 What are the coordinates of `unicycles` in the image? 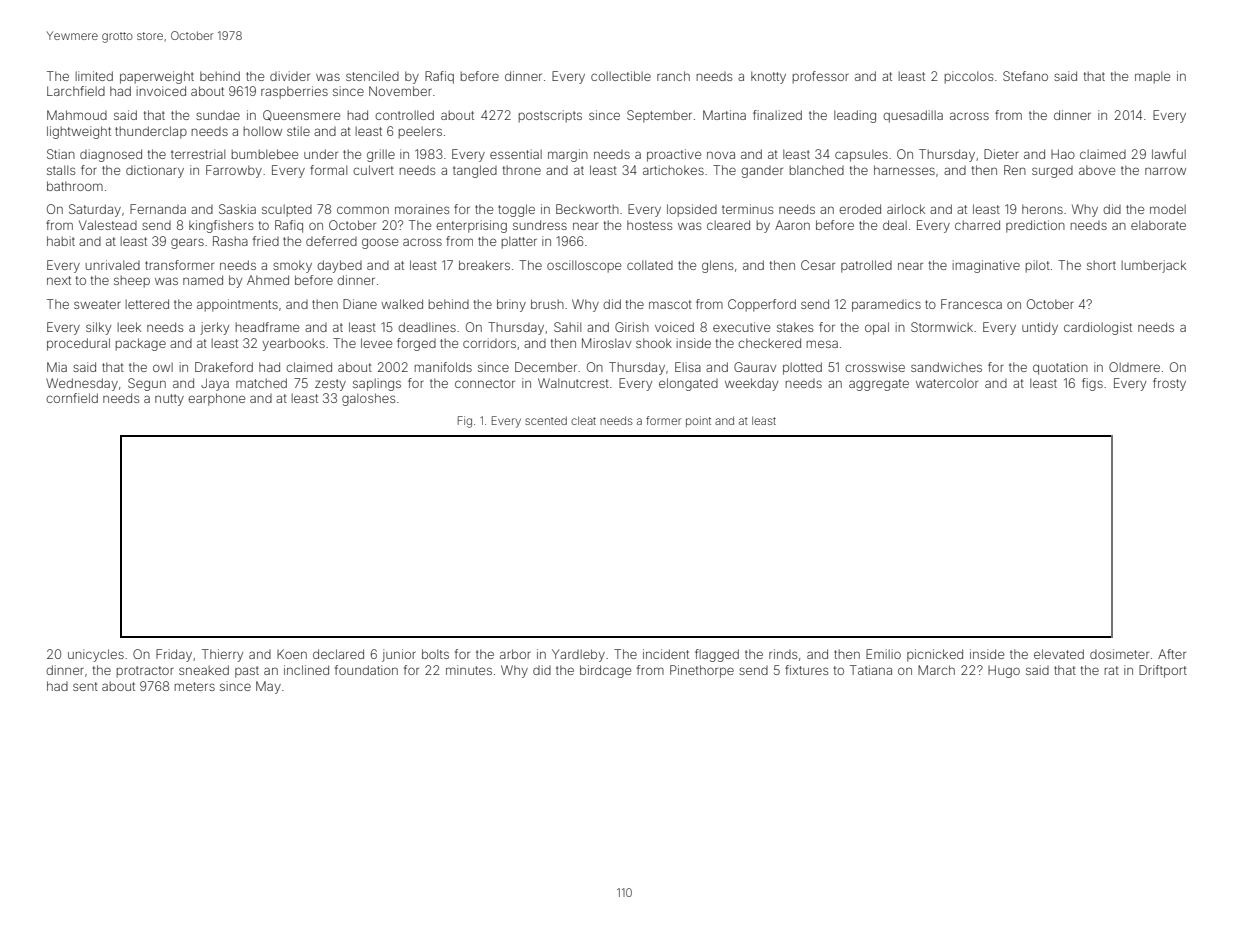 It's located at (96, 655).
